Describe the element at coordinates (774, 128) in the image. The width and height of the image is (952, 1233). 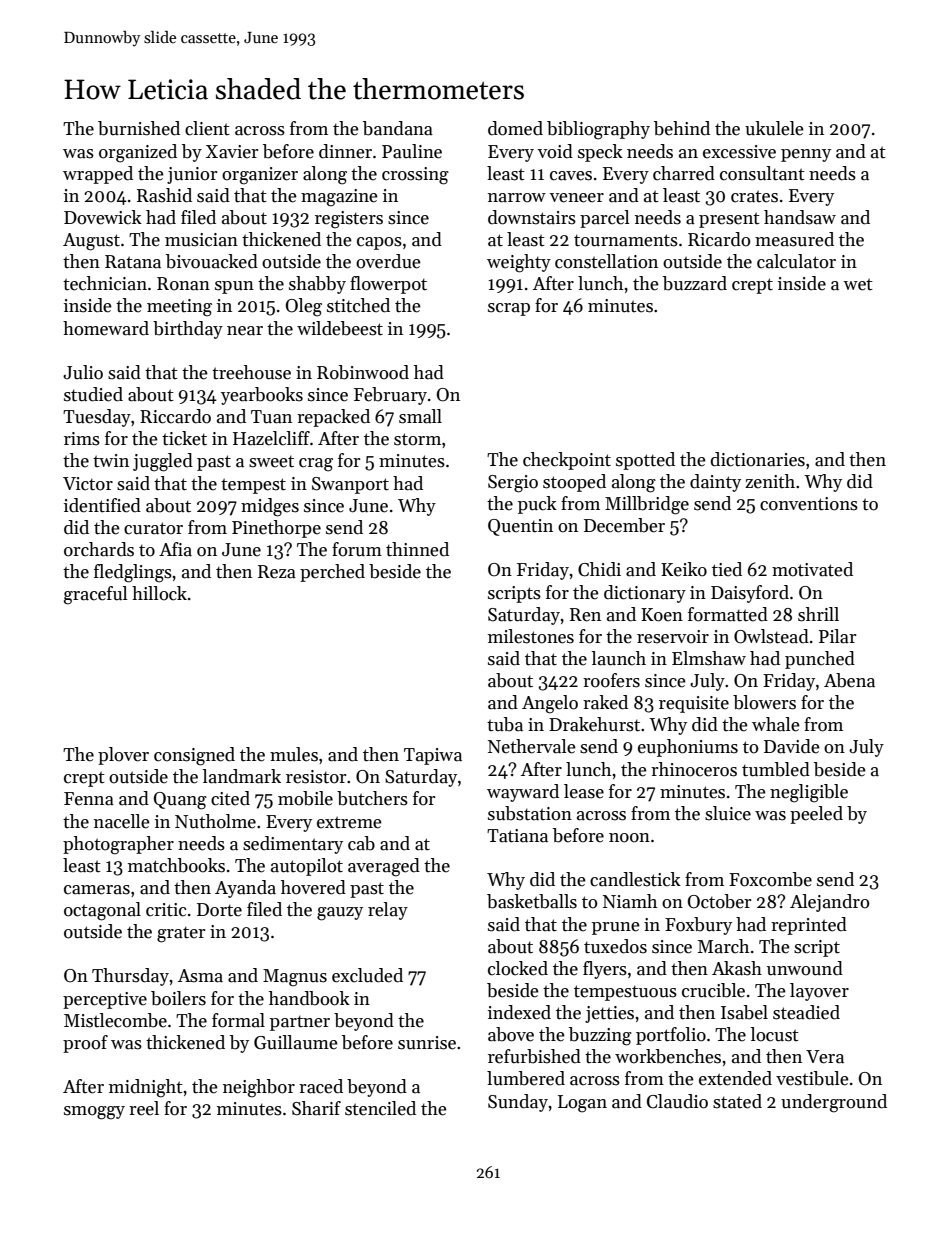
I see `ukulele` at that location.
